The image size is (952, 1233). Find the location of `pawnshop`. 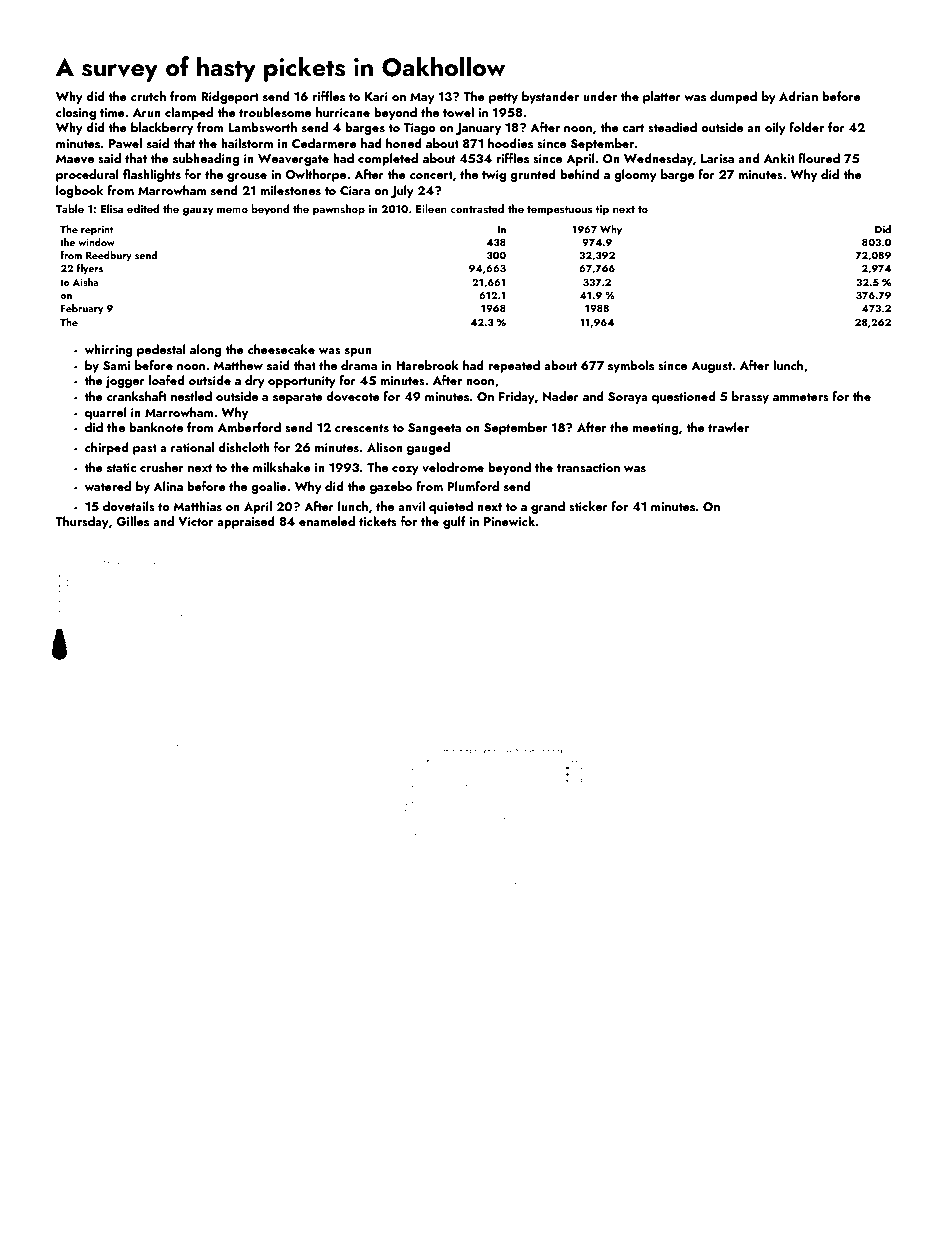

pawnshop is located at coordinates (339, 210).
